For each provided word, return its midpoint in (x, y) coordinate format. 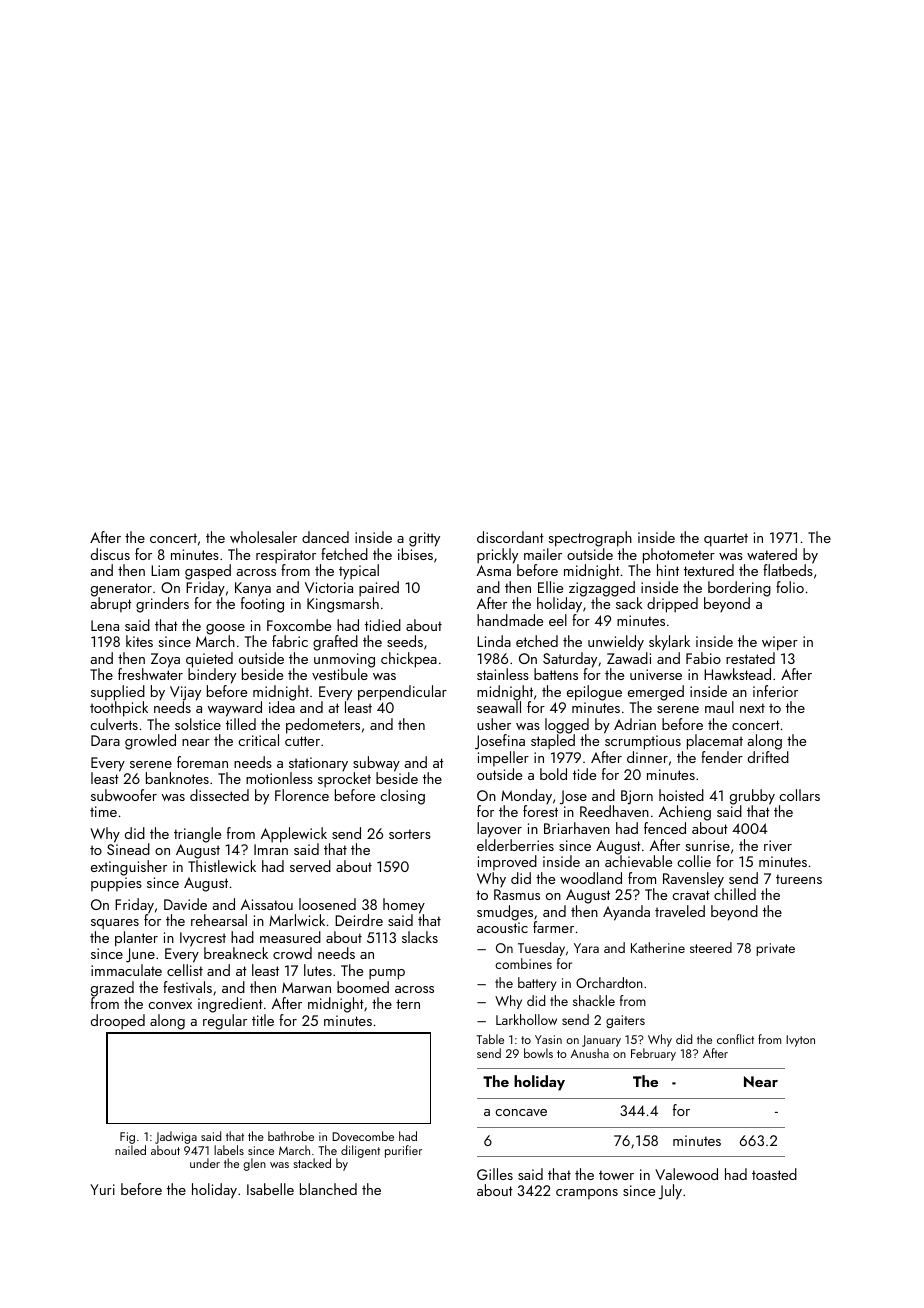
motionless (279, 778)
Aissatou (267, 904)
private (775, 949)
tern (408, 1004)
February (653, 1054)
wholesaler (263, 537)
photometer (679, 556)
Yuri (102, 1189)
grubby (752, 797)
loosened (327, 904)
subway (376, 764)
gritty (424, 539)
